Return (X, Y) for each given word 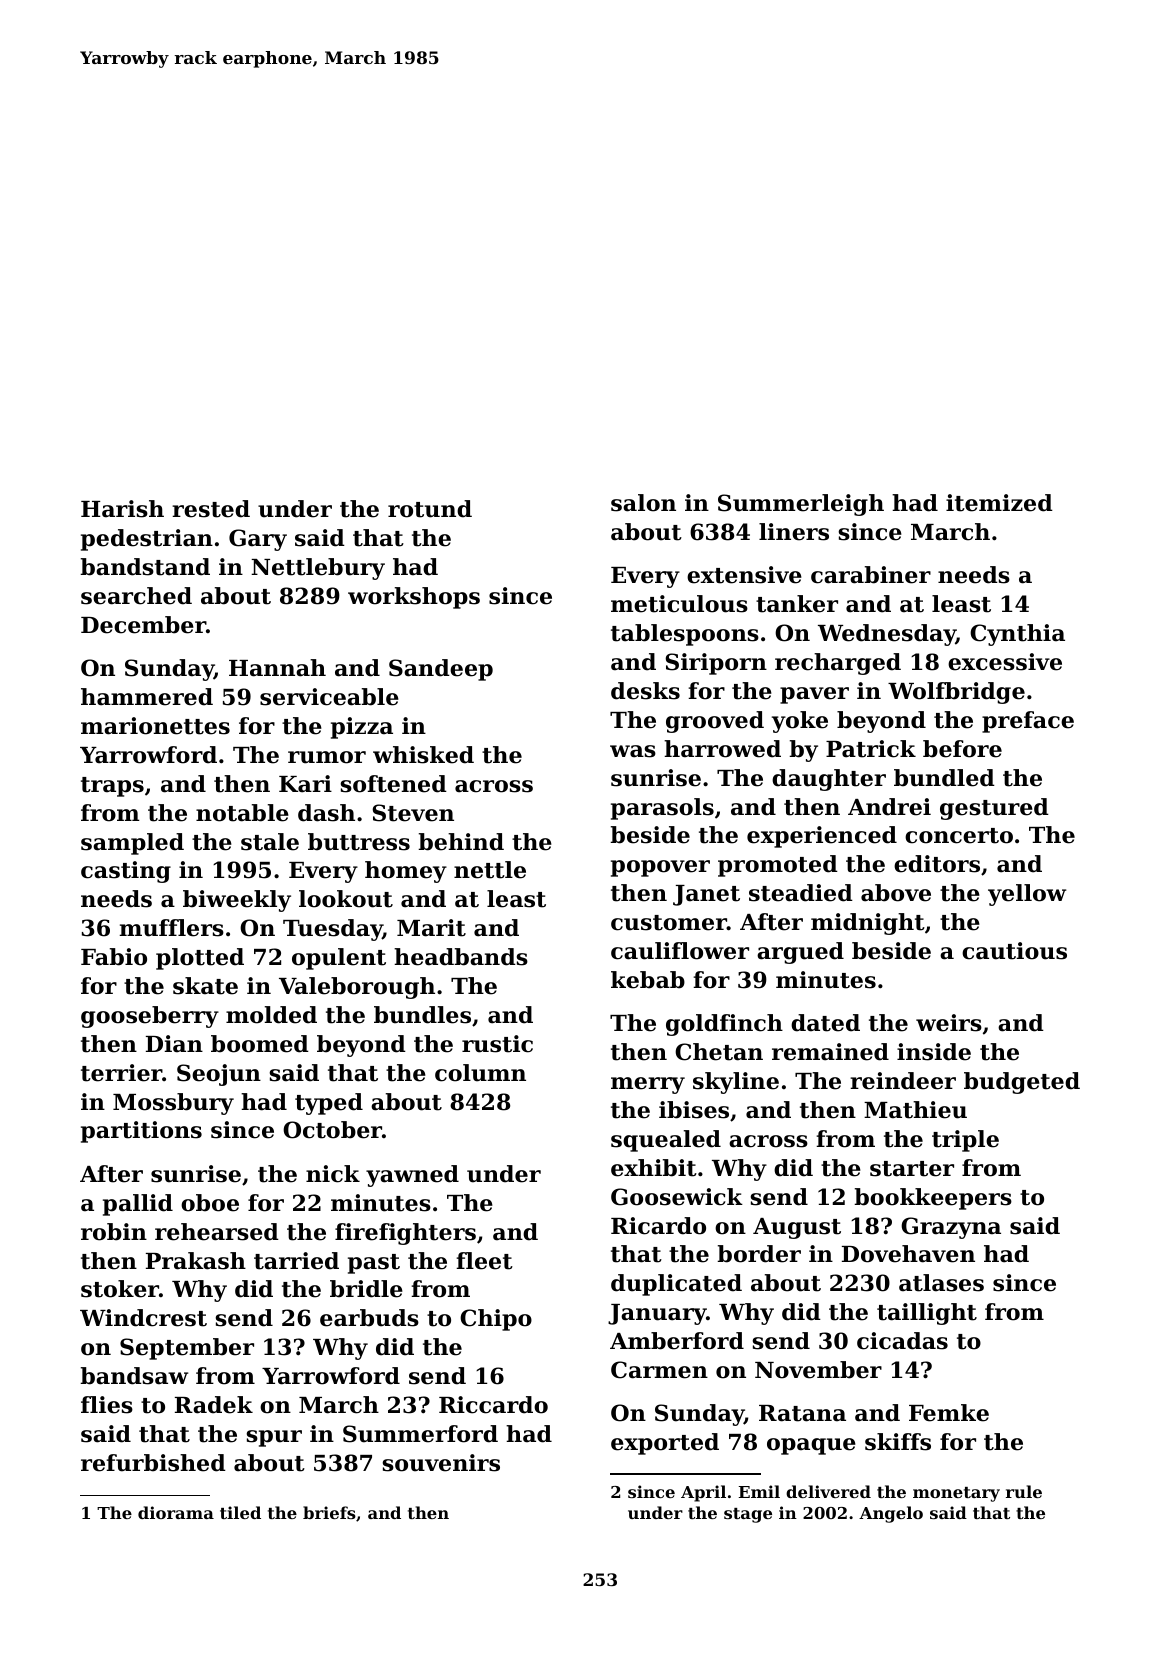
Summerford (420, 1434)
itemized (999, 503)
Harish (122, 509)
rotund (430, 509)
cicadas (902, 1341)
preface (1028, 722)
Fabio (114, 957)
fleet (484, 1261)
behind (461, 842)
